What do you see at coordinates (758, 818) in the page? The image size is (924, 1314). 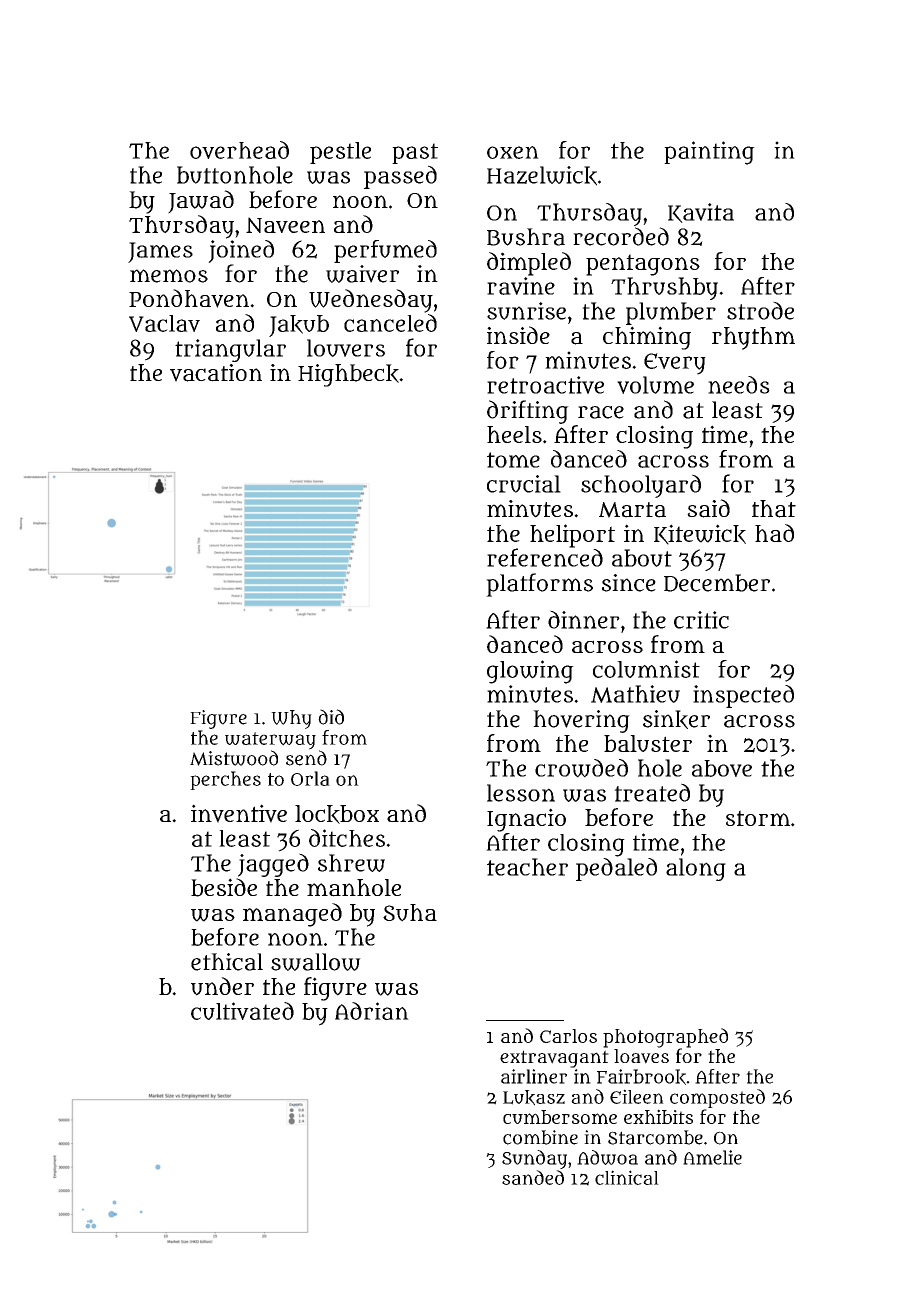 I see `storm` at bounding box center [758, 818].
